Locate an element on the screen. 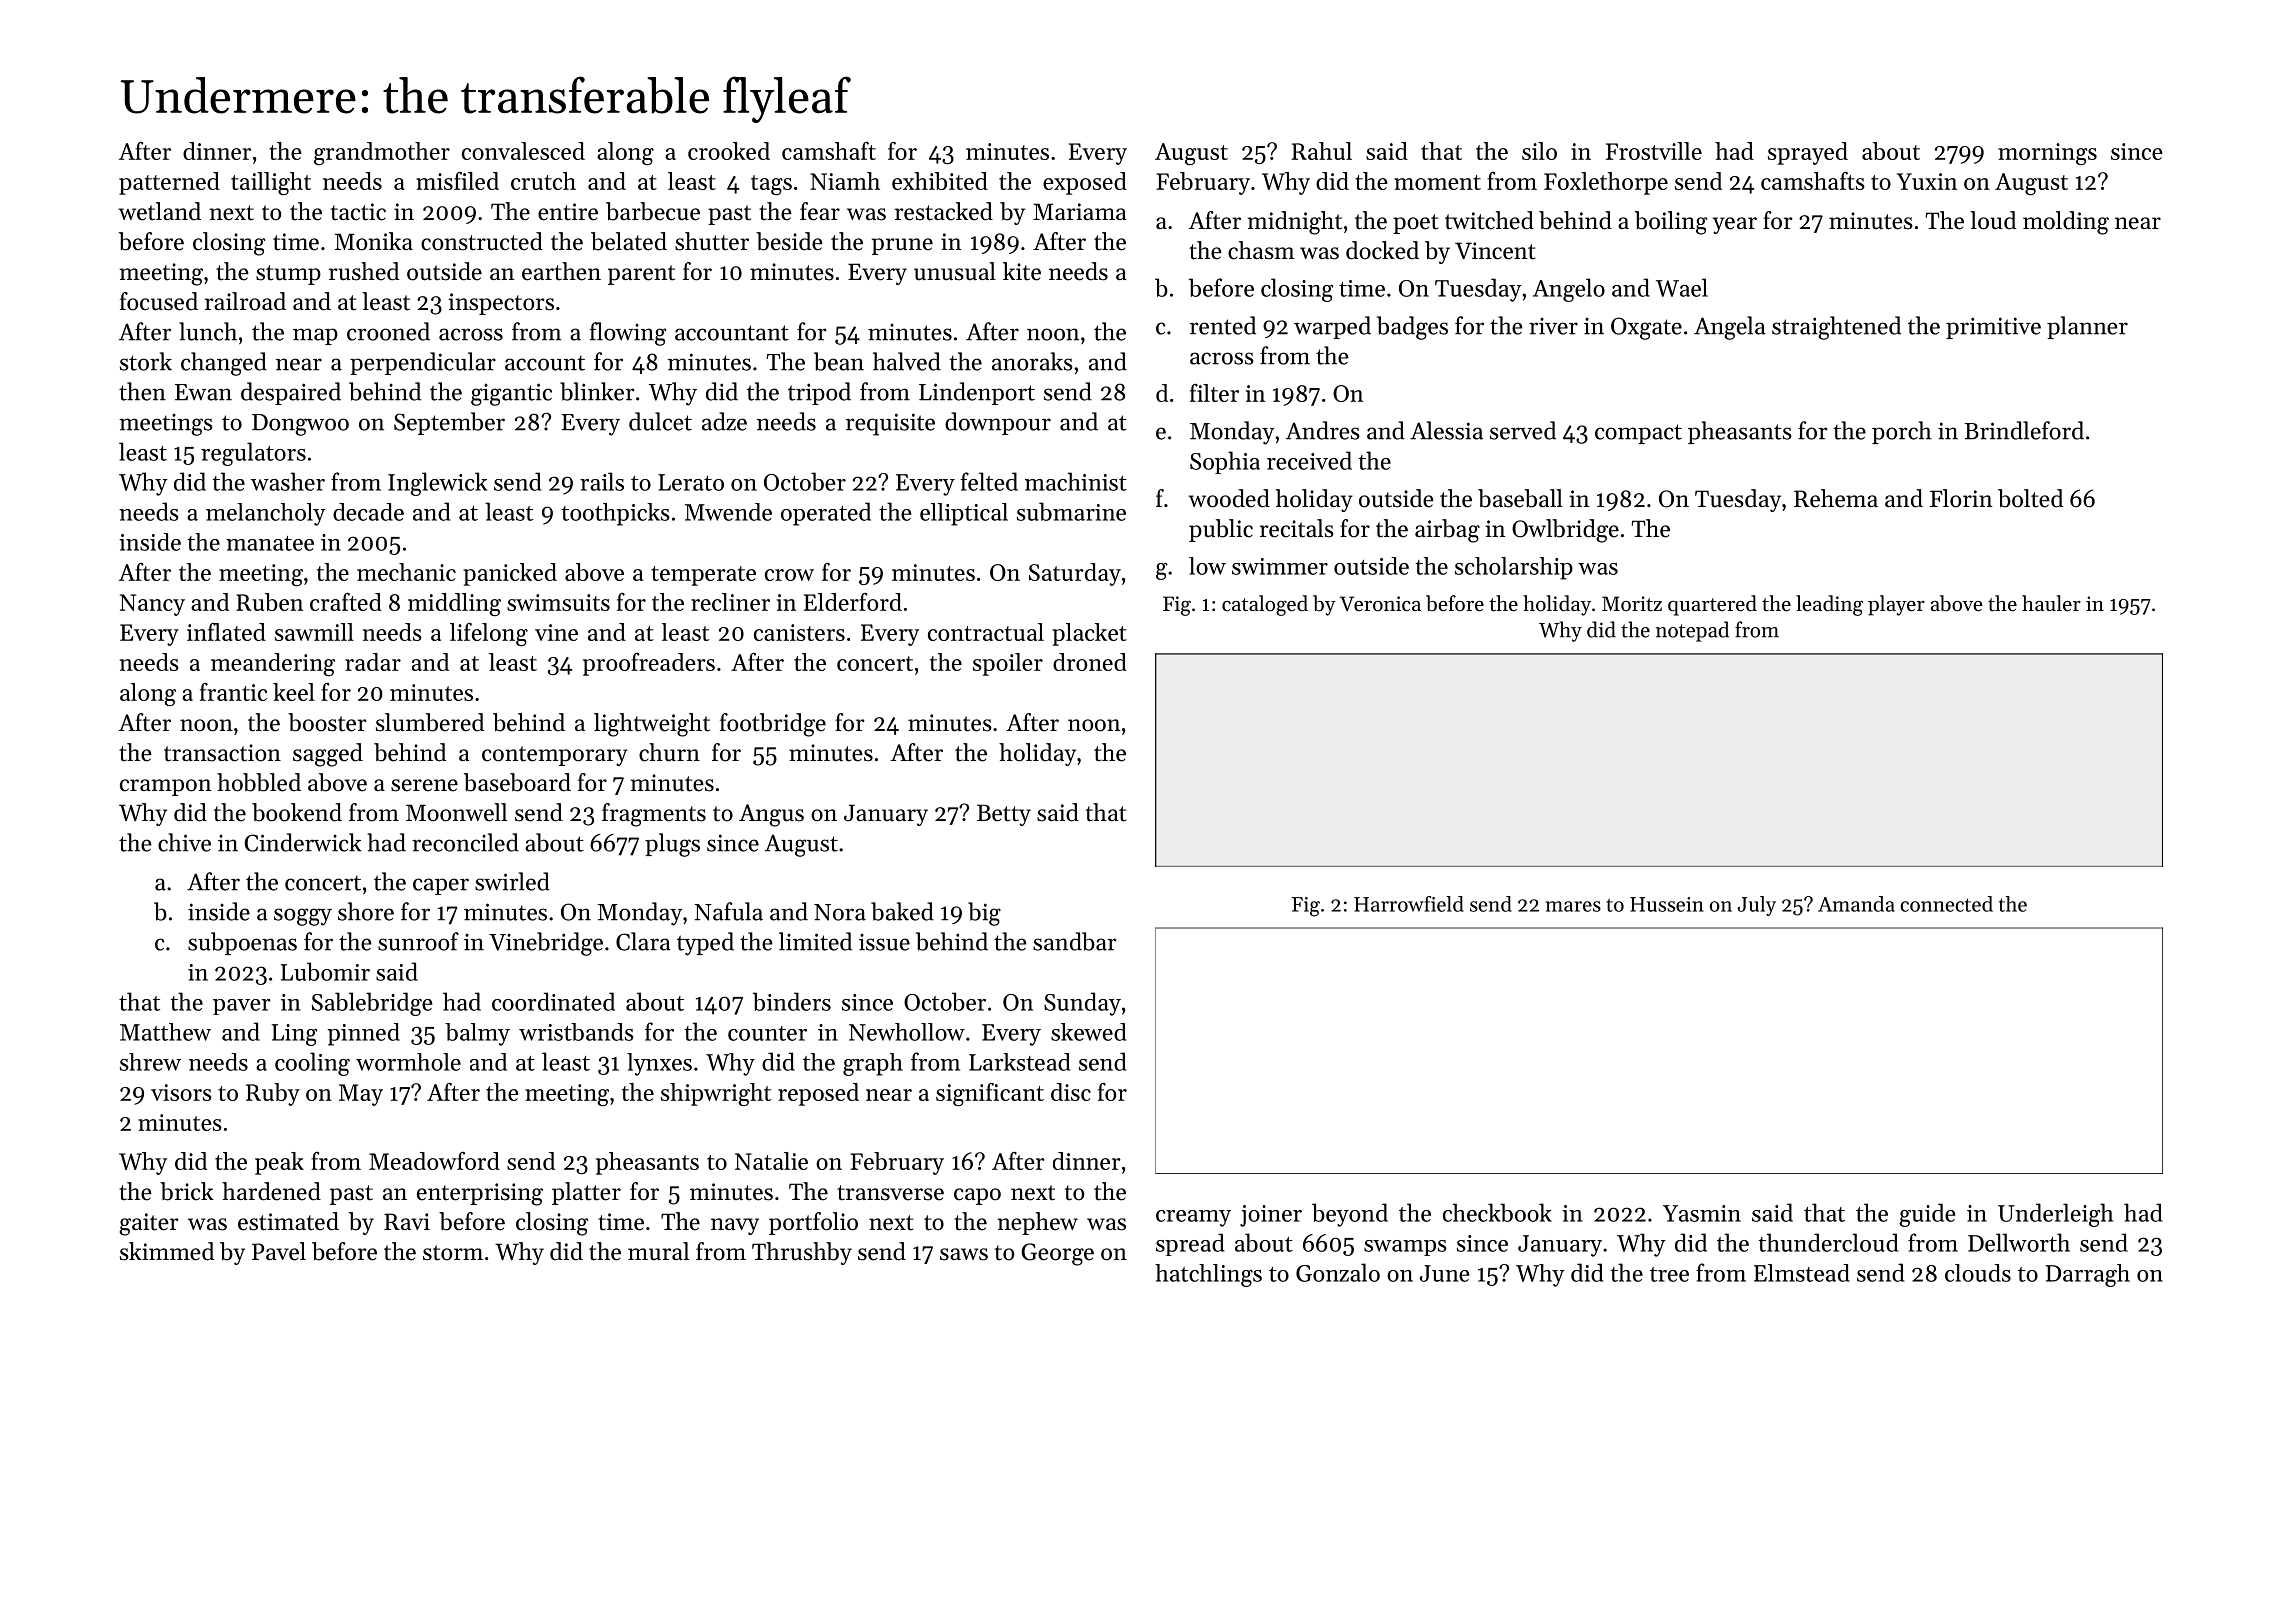 The height and width of the screenshot is (1614, 2282). mornings is located at coordinates (2047, 154).
